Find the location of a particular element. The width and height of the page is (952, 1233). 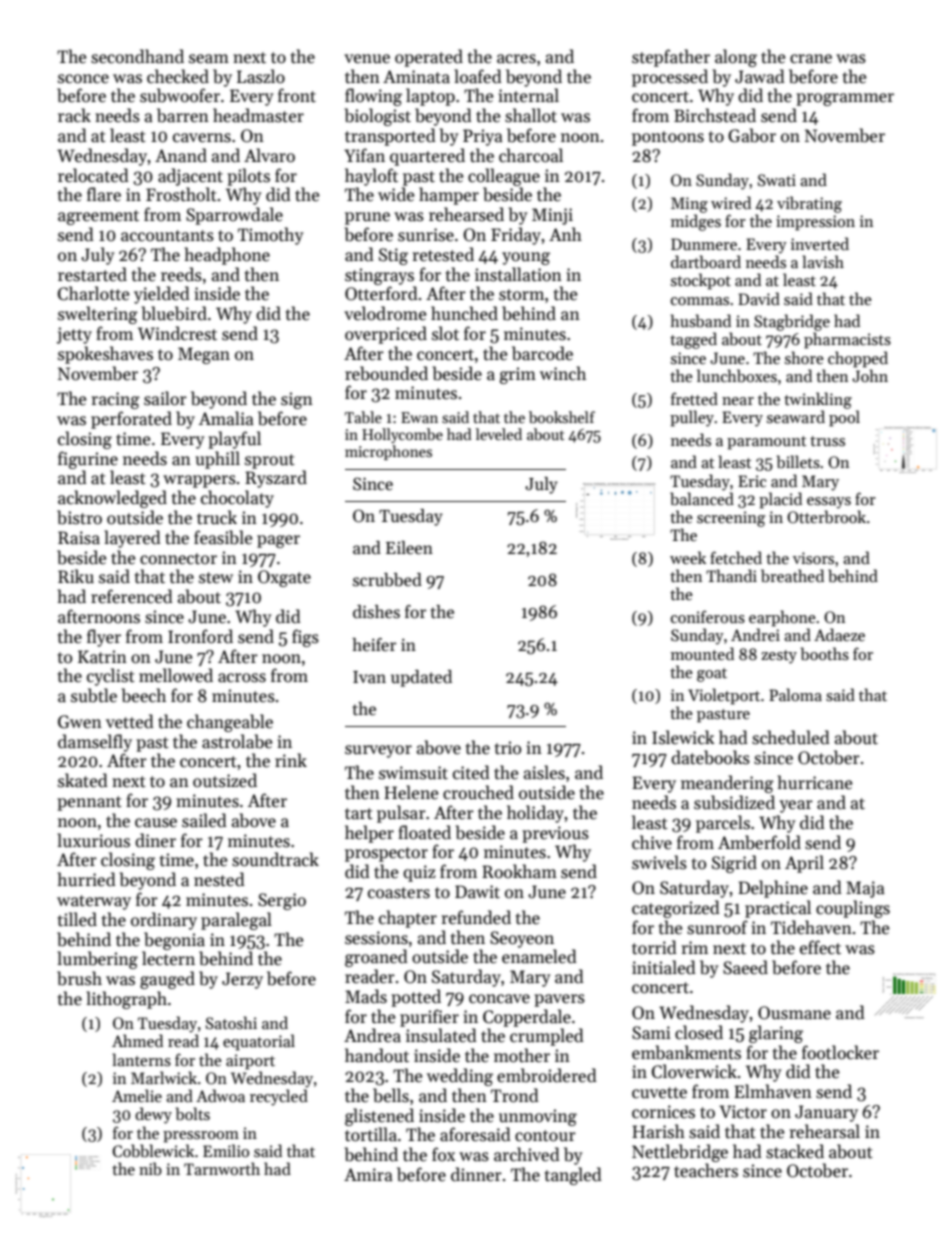

installation is located at coordinates (518, 274).
